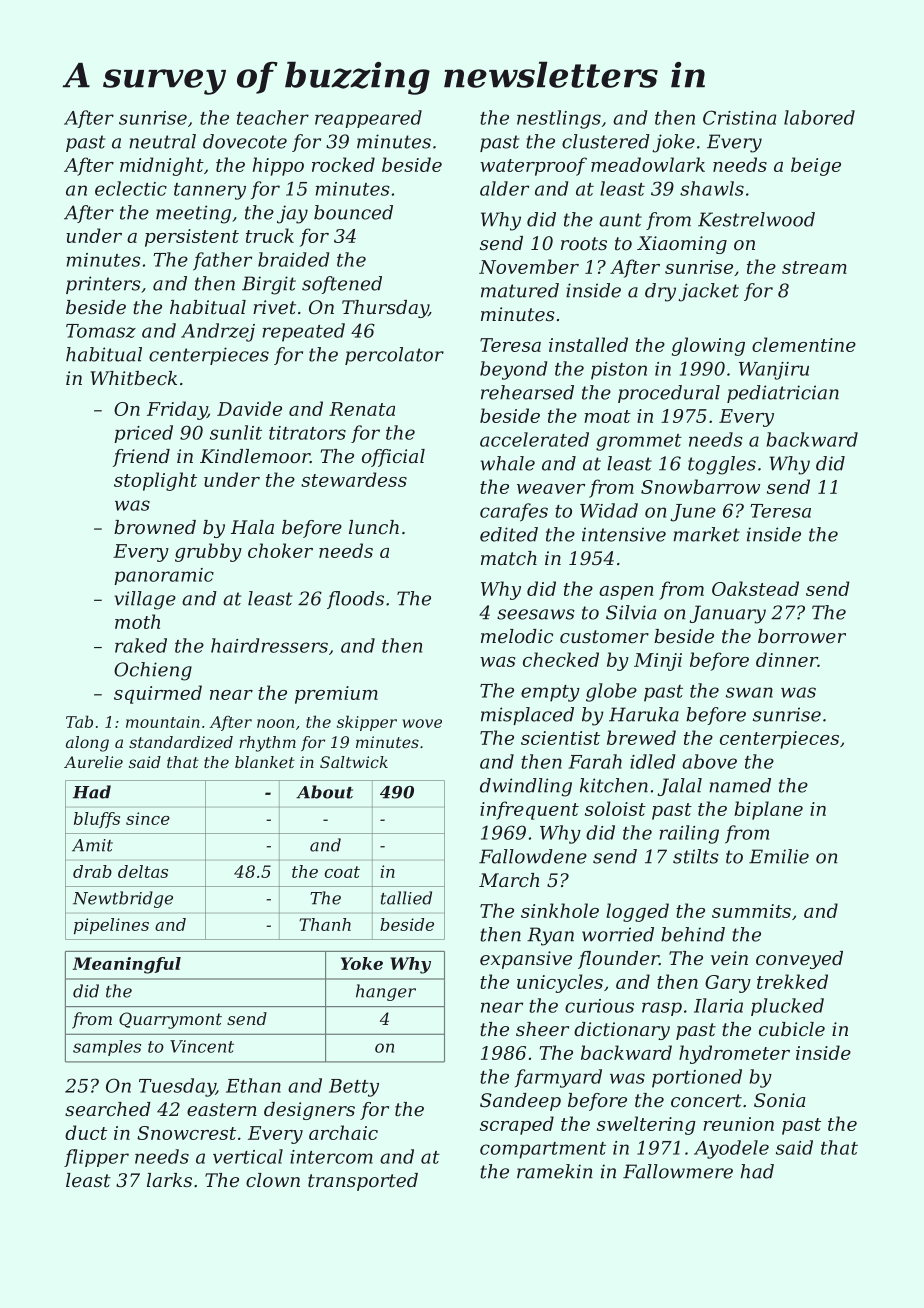  I want to click on nestlings, so click(559, 119).
